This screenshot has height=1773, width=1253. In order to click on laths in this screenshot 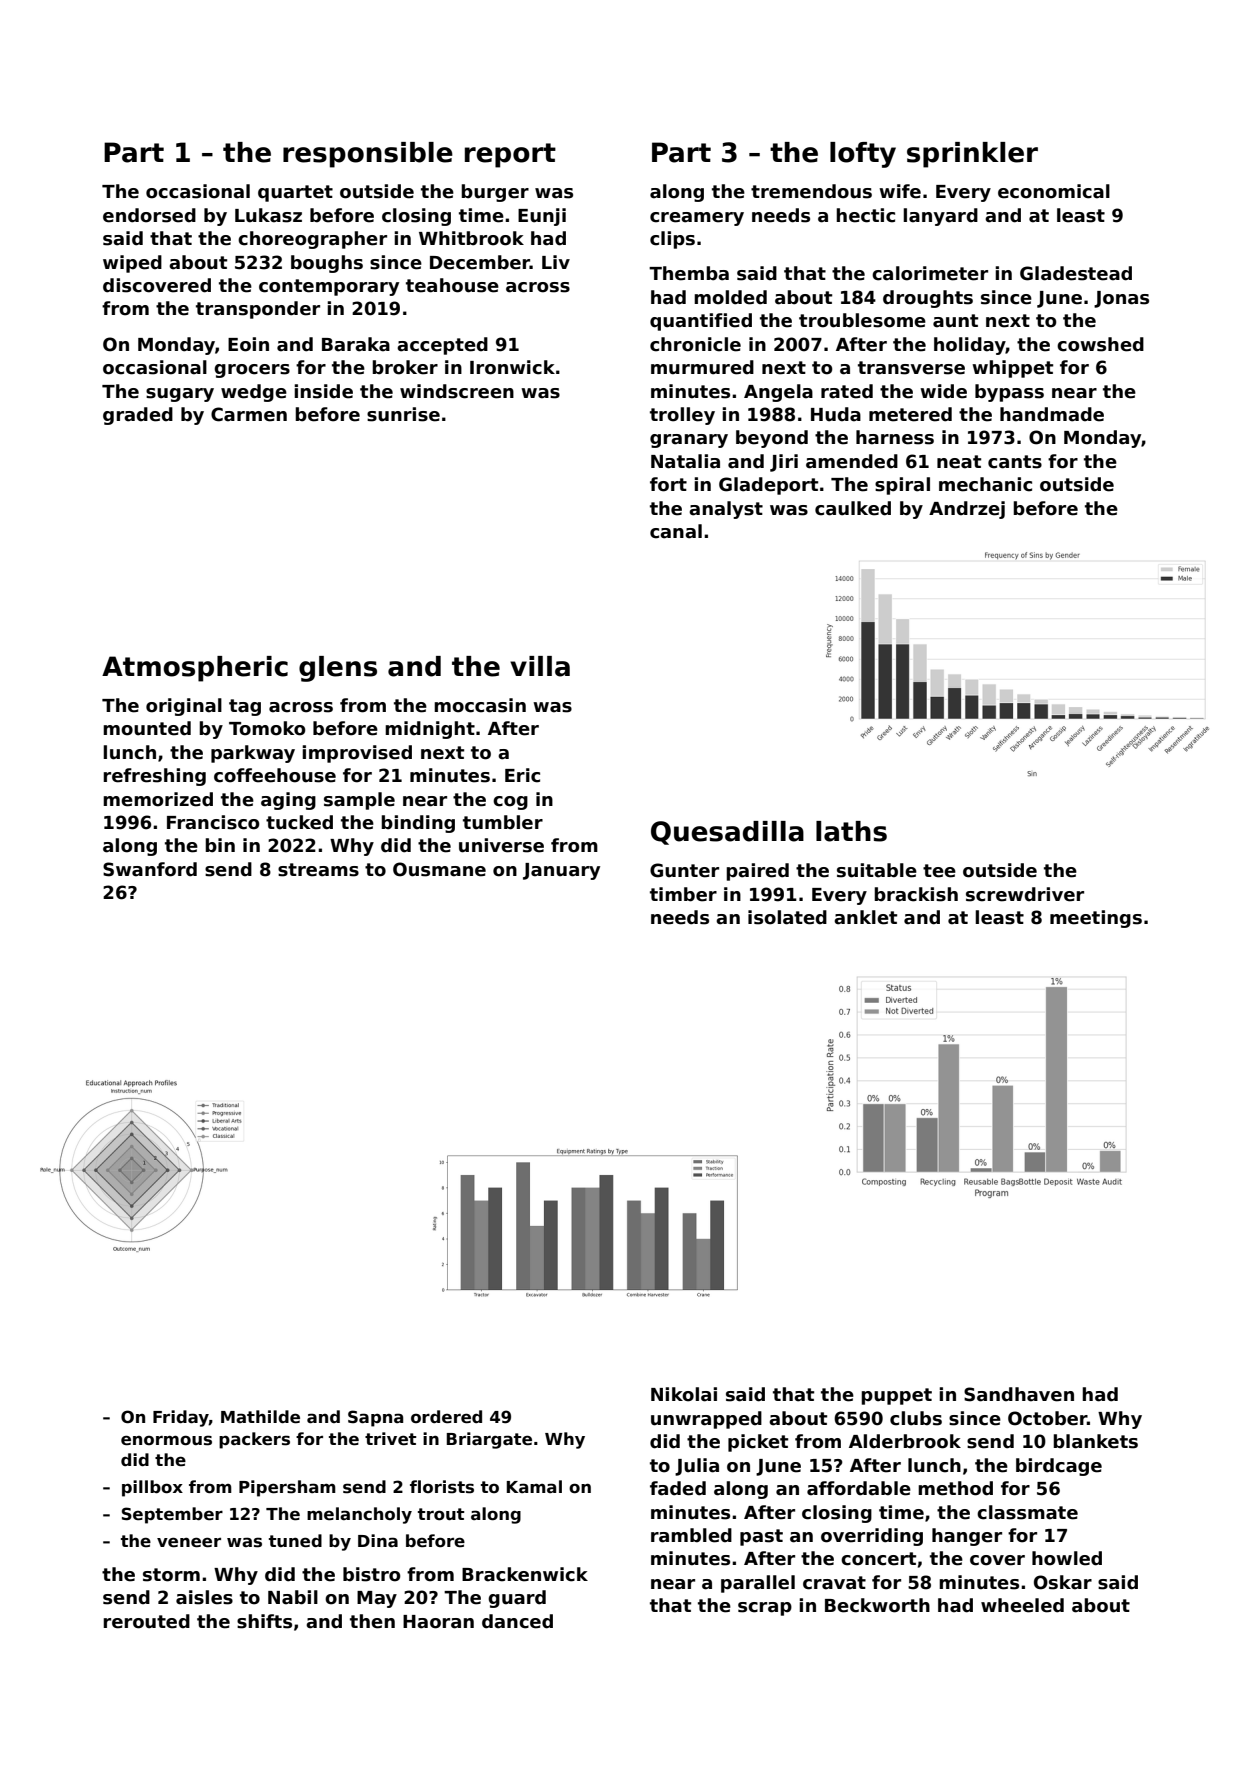, I will do `click(851, 831)`.
